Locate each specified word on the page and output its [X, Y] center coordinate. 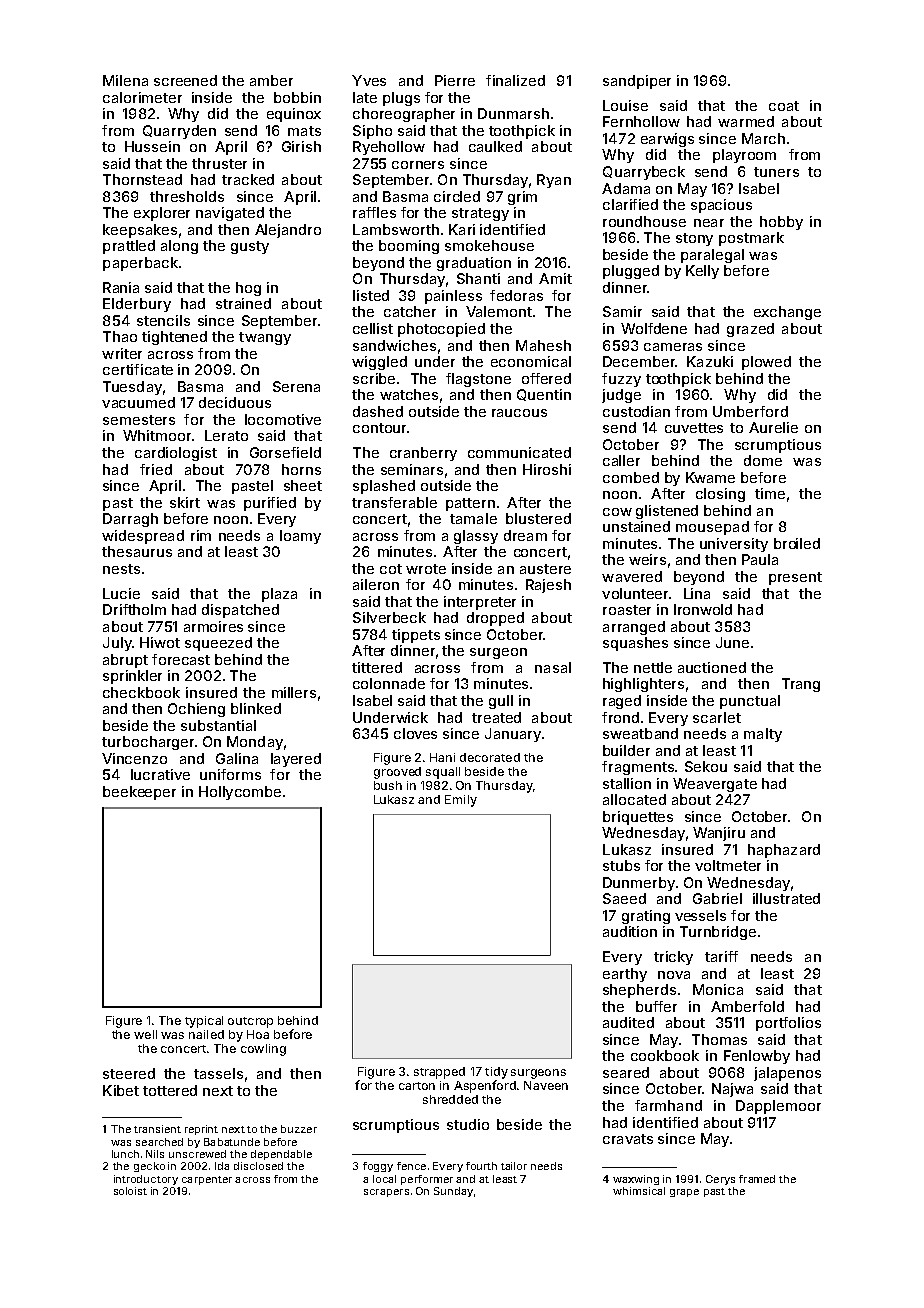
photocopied [441, 330]
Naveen [546, 1085]
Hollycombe [240, 793]
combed [631, 477]
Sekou [706, 766]
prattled [129, 247]
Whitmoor [157, 435]
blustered [538, 518]
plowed [766, 363]
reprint [201, 1130]
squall [443, 773]
